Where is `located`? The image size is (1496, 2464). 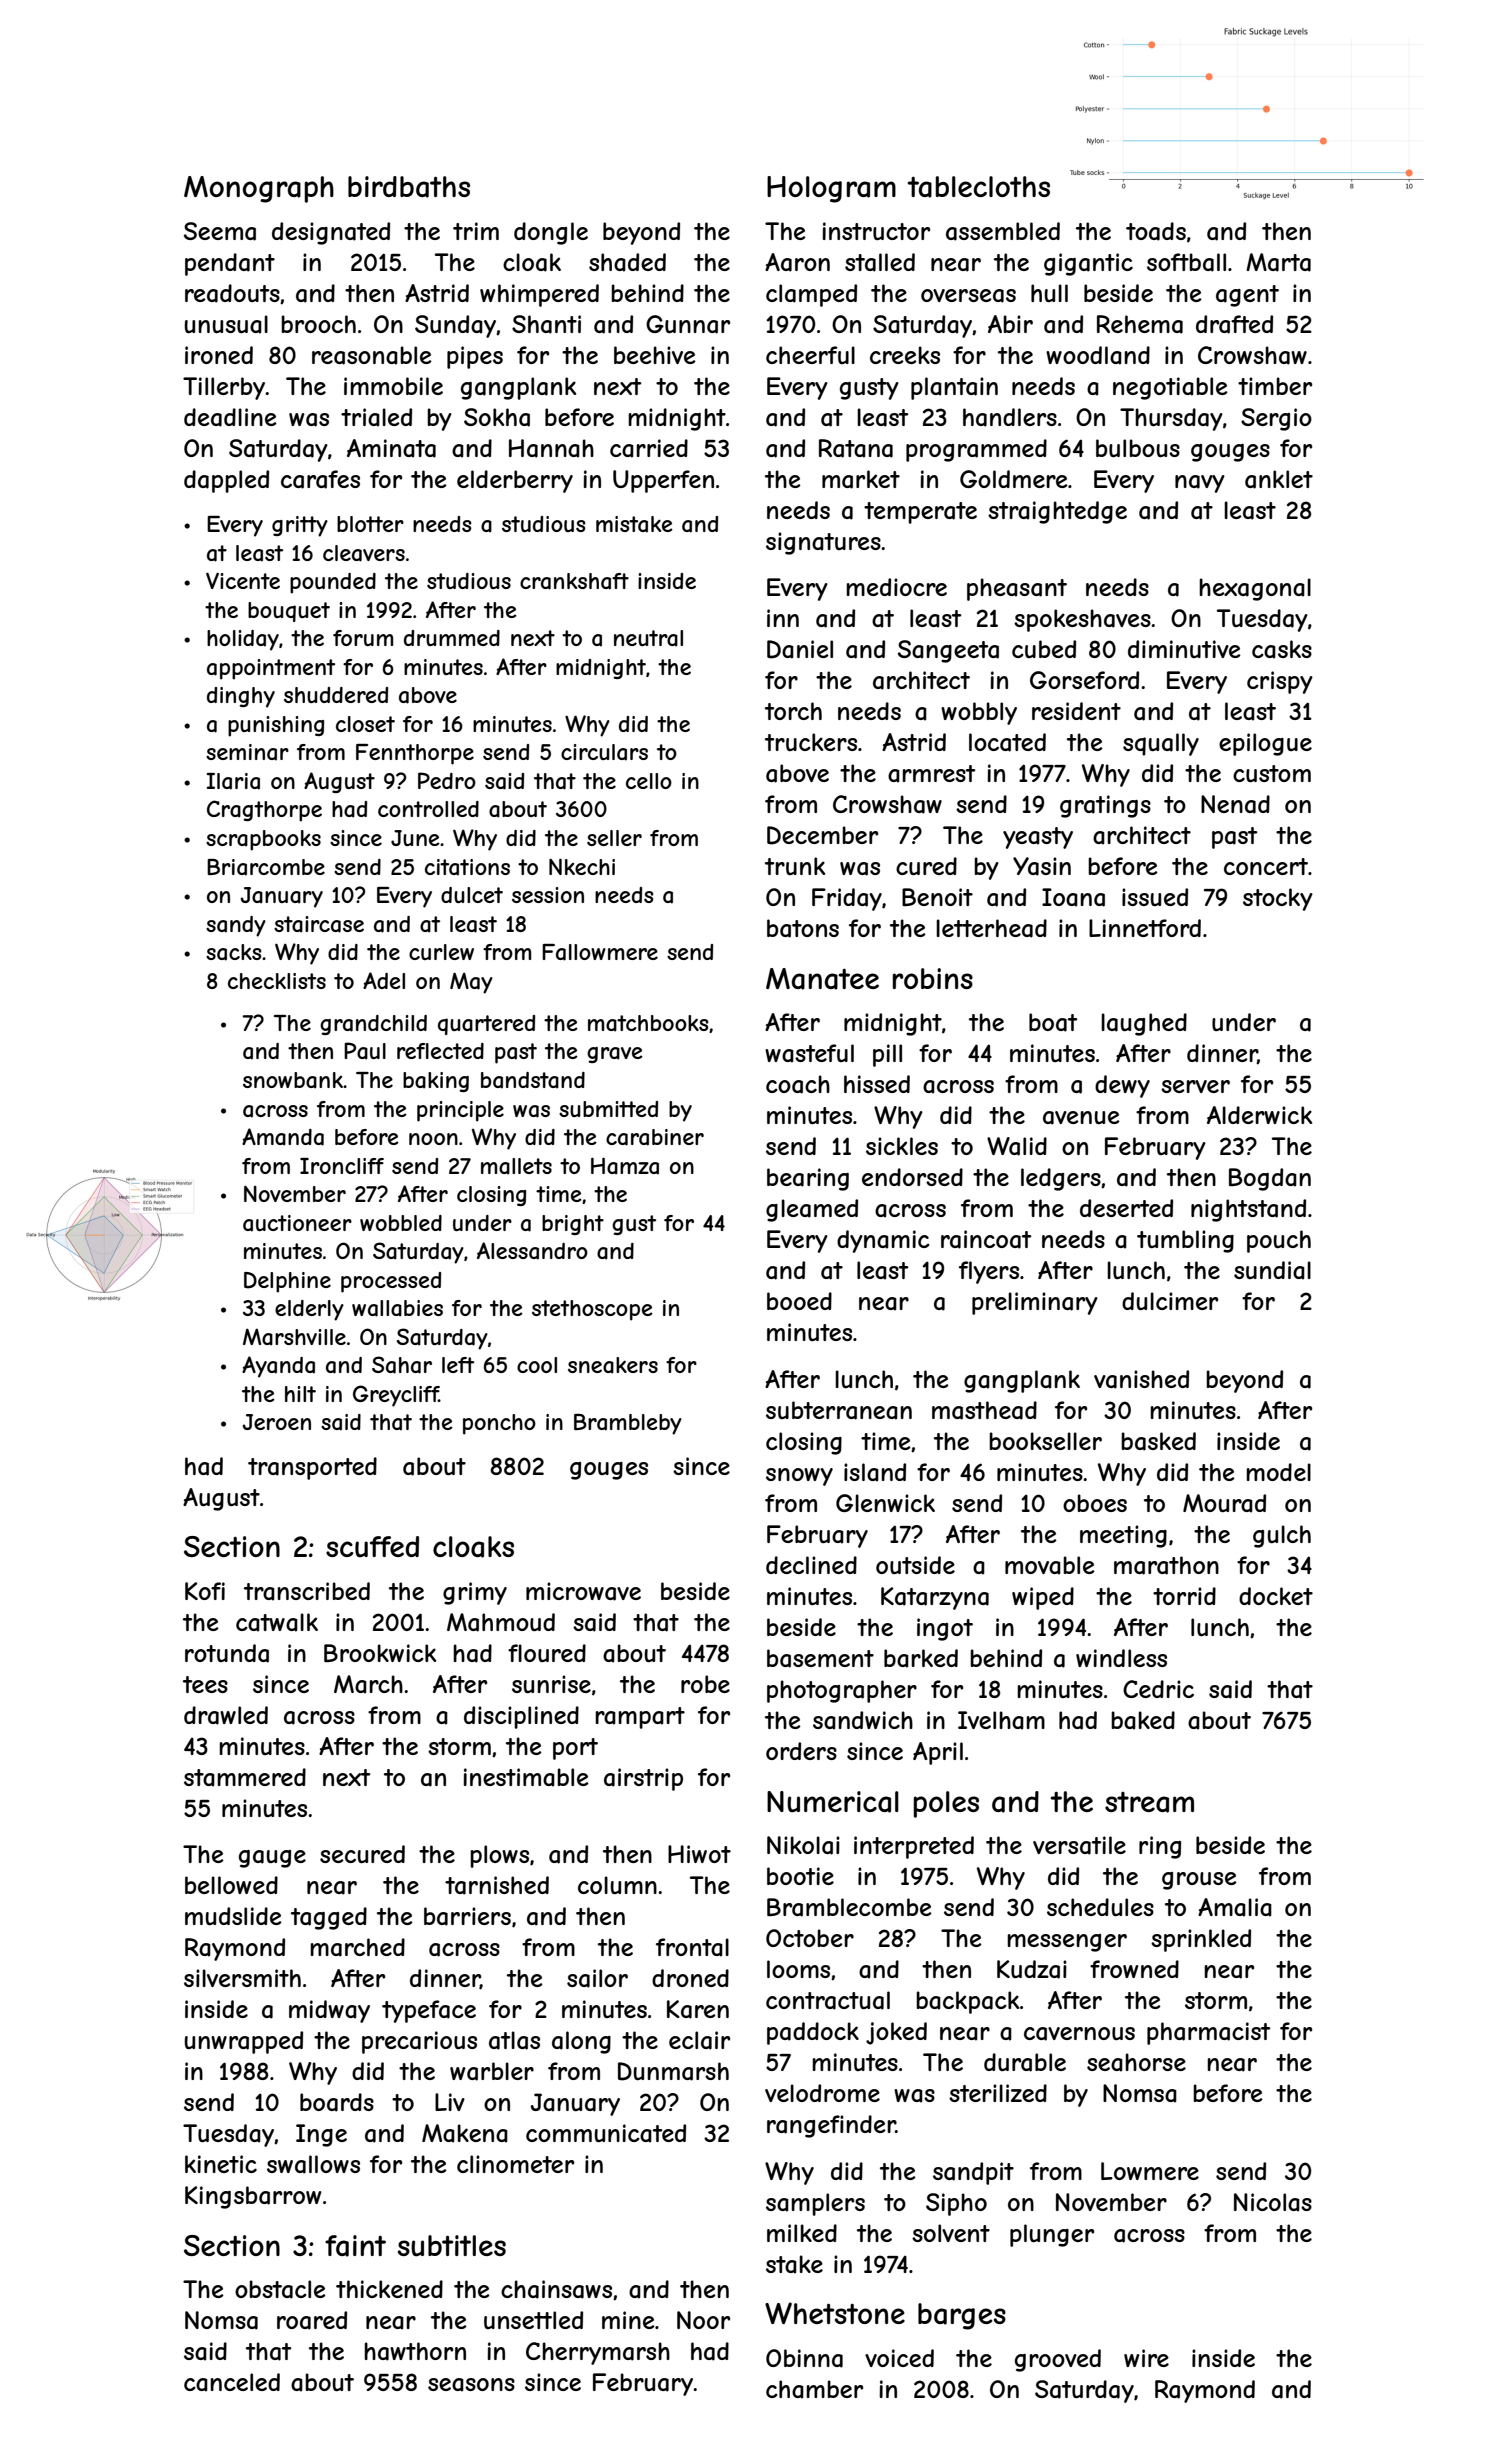 located is located at coordinates (1007, 742).
